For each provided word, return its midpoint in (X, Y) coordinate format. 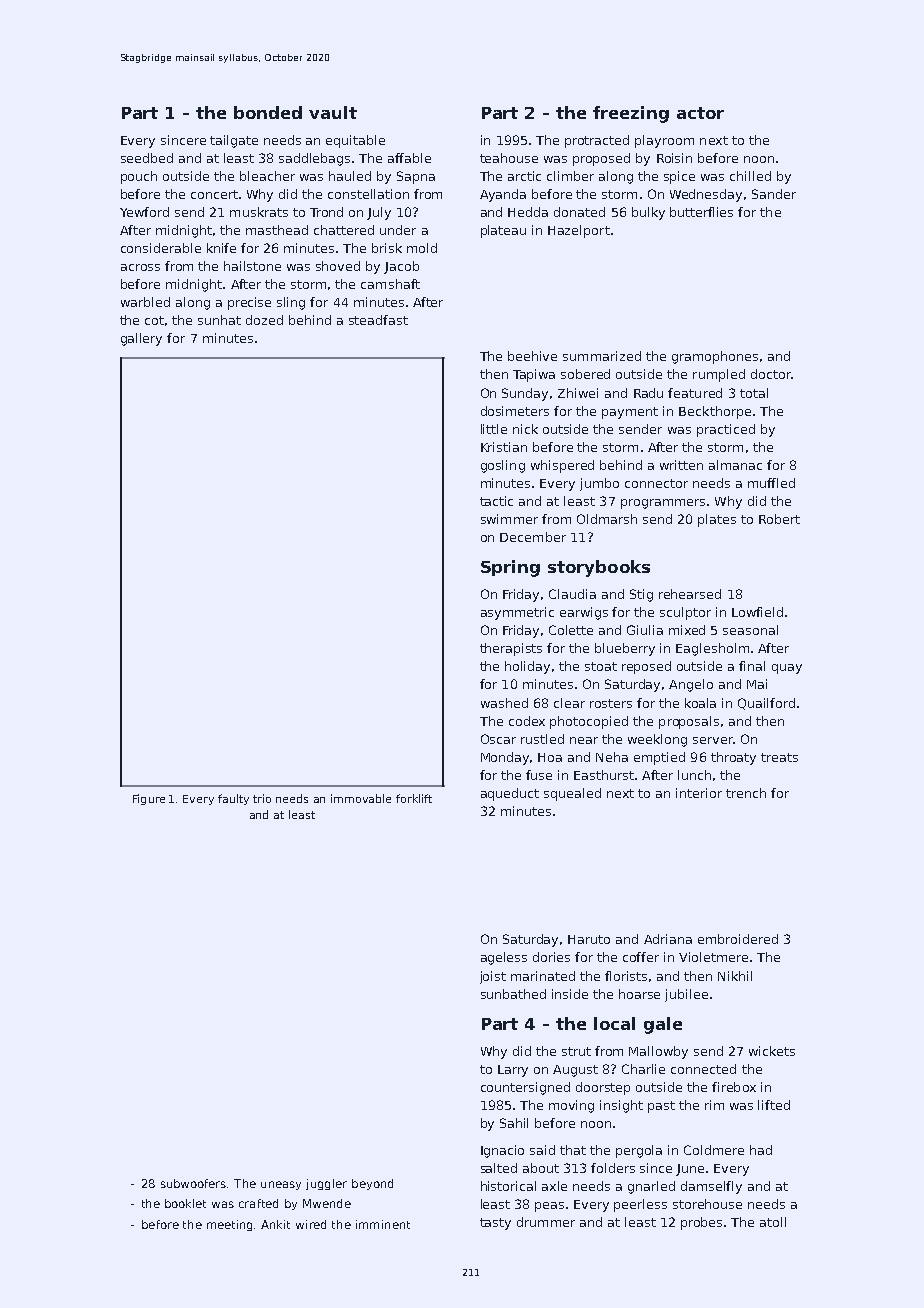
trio (262, 798)
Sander (774, 194)
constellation (368, 194)
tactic (496, 501)
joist (493, 977)
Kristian (504, 447)
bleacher (267, 176)
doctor (771, 374)
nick (525, 429)
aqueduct (510, 794)
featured (695, 393)
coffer (641, 957)
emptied (659, 758)
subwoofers (193, 1183)
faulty (233, 799)
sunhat (219, 320)
